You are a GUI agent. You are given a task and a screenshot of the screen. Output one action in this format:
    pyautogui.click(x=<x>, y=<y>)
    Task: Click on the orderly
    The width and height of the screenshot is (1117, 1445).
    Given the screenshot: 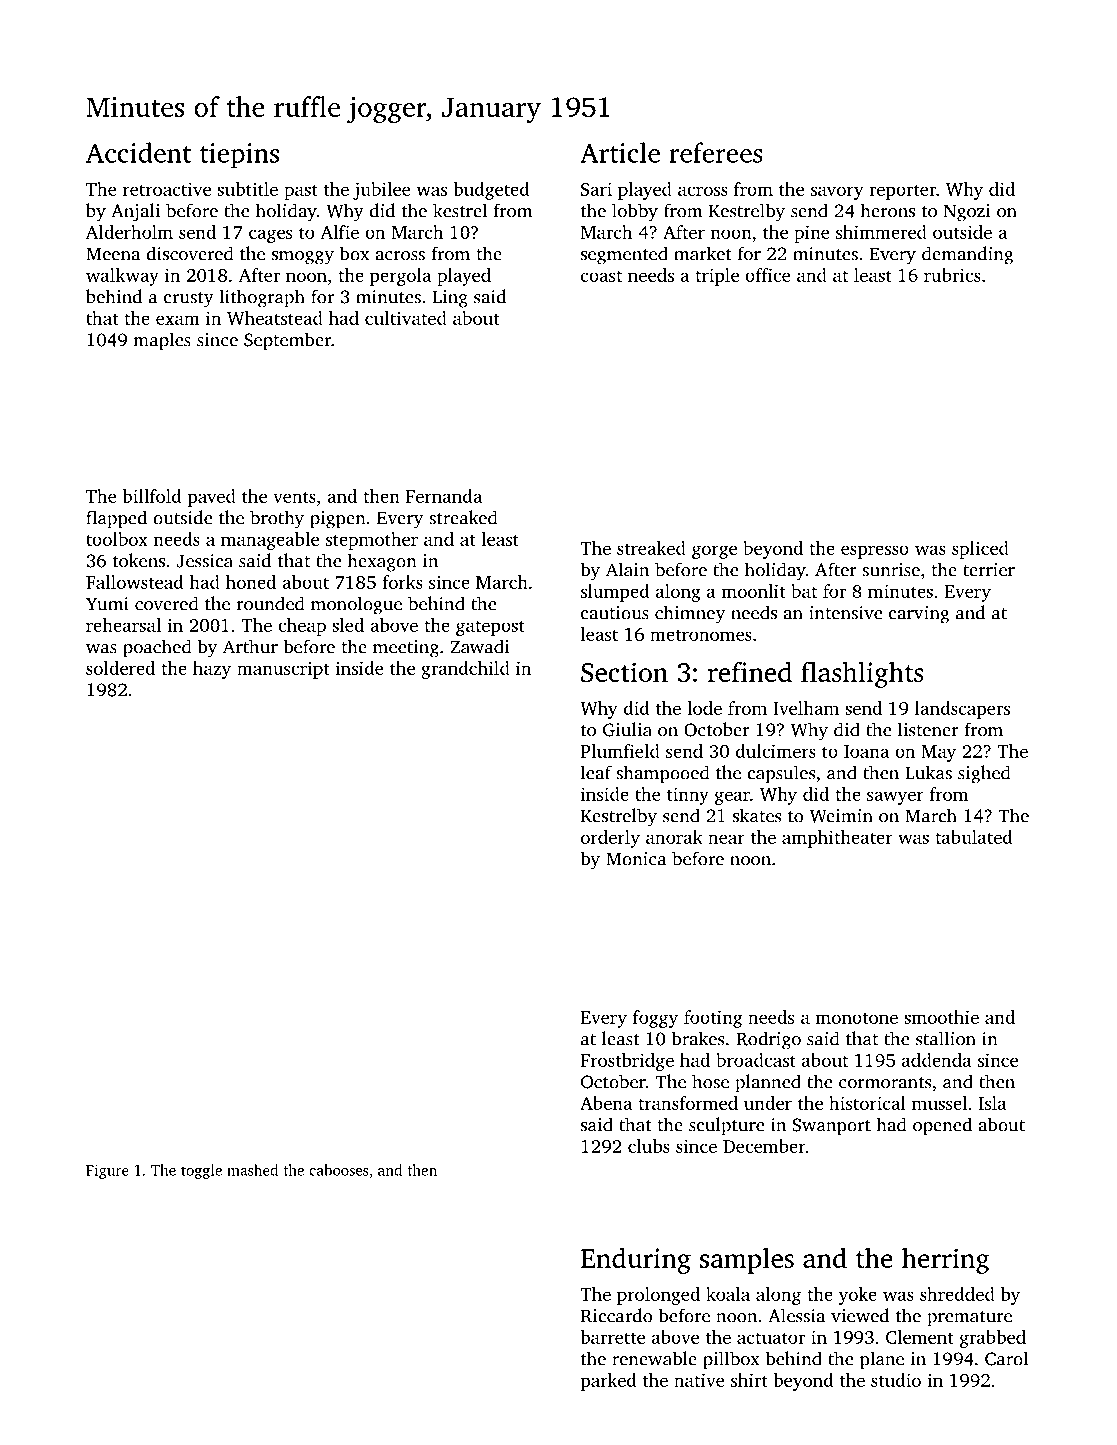 What is the action you would take?
    pyautogui.click(x=610, y=839)
